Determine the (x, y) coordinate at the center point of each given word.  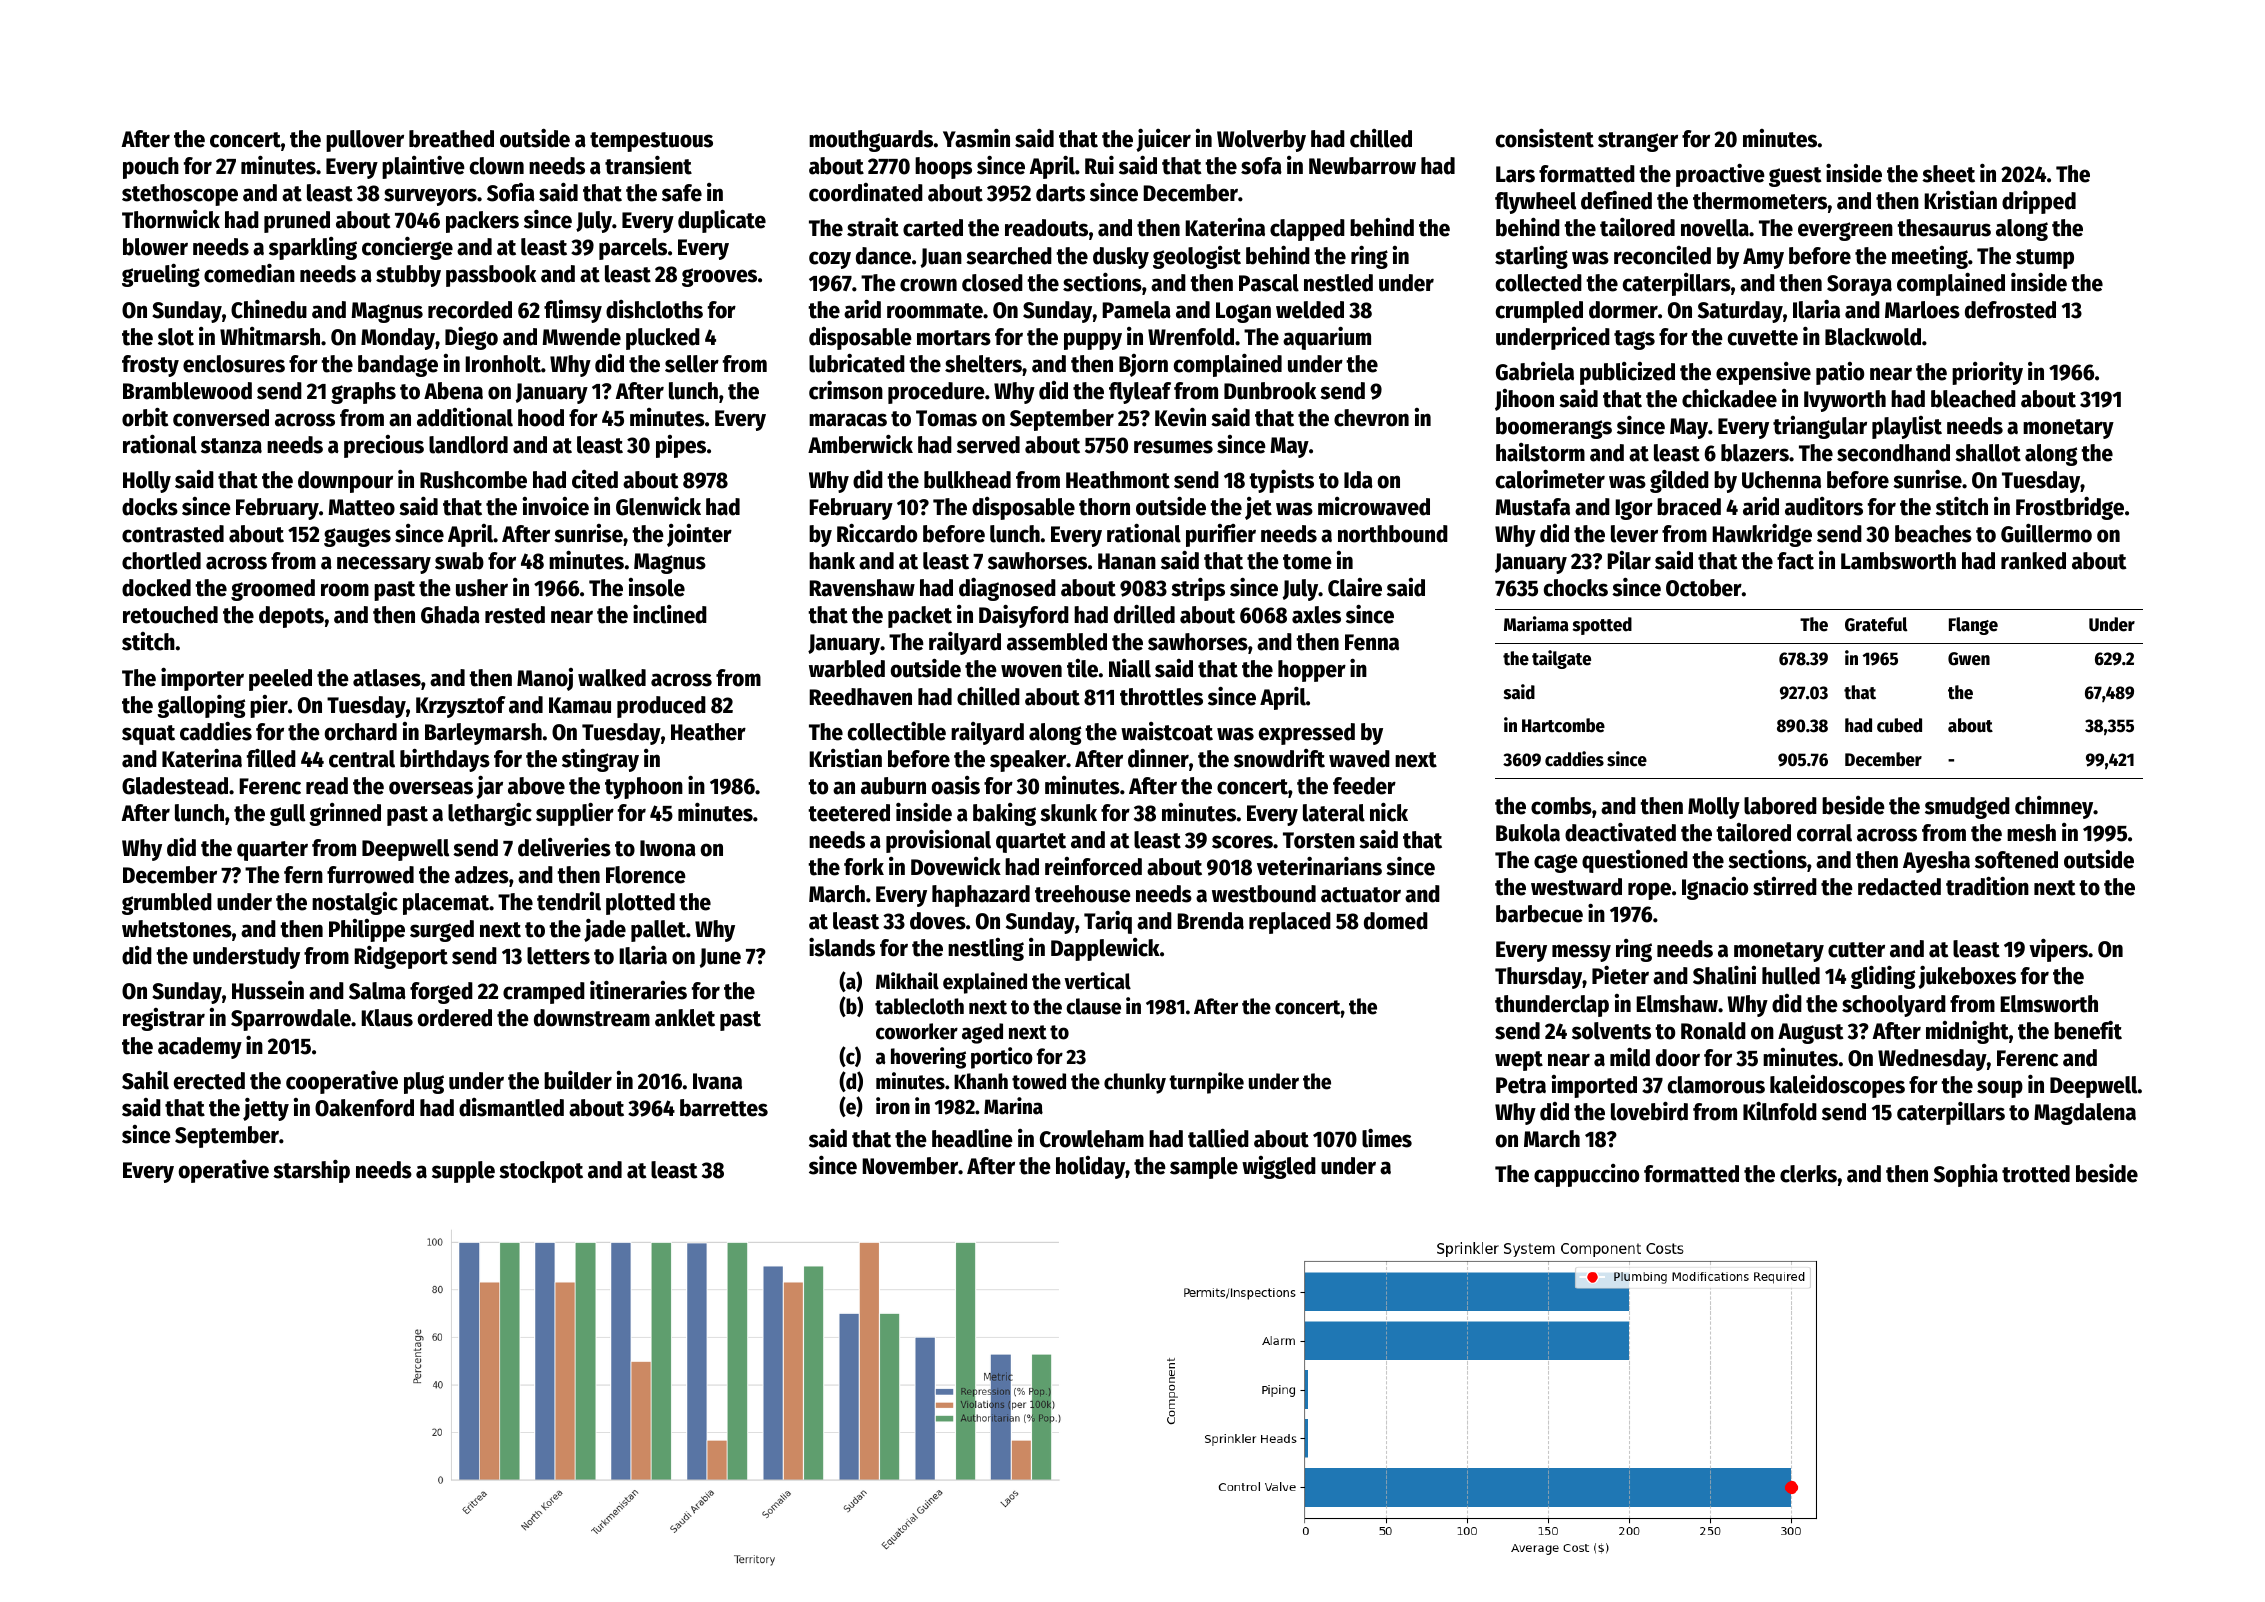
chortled (161, 561)
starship (311, 1171)
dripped (2039, 202)
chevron (1371, 418)
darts (1060, 193)
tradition (1987, 886)
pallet (658, 931)
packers (482, 222)
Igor (1634, 509)
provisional (938, 841)
